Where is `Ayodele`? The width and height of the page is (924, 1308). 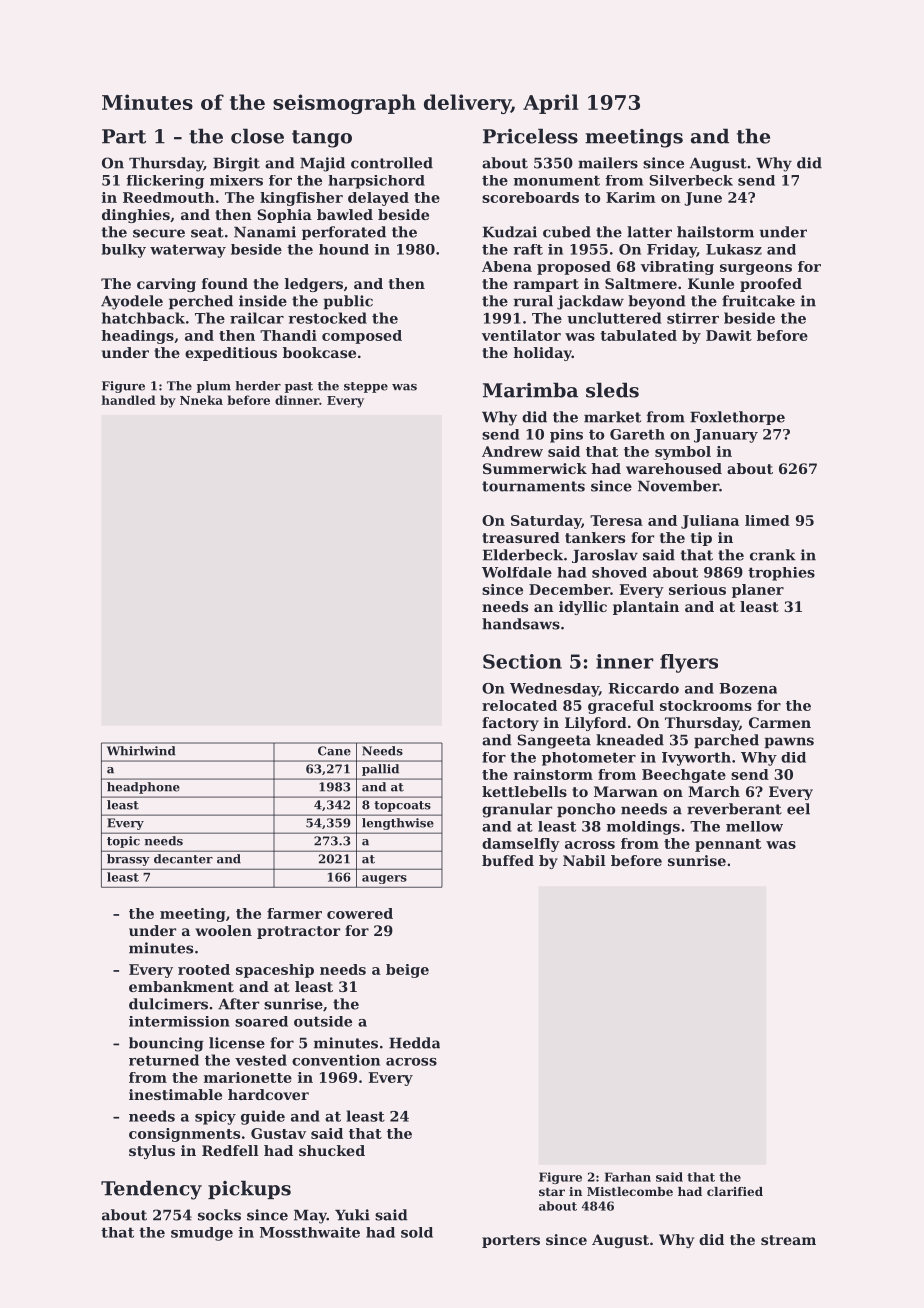
Ayodele is located at coordinates (132, 302).
